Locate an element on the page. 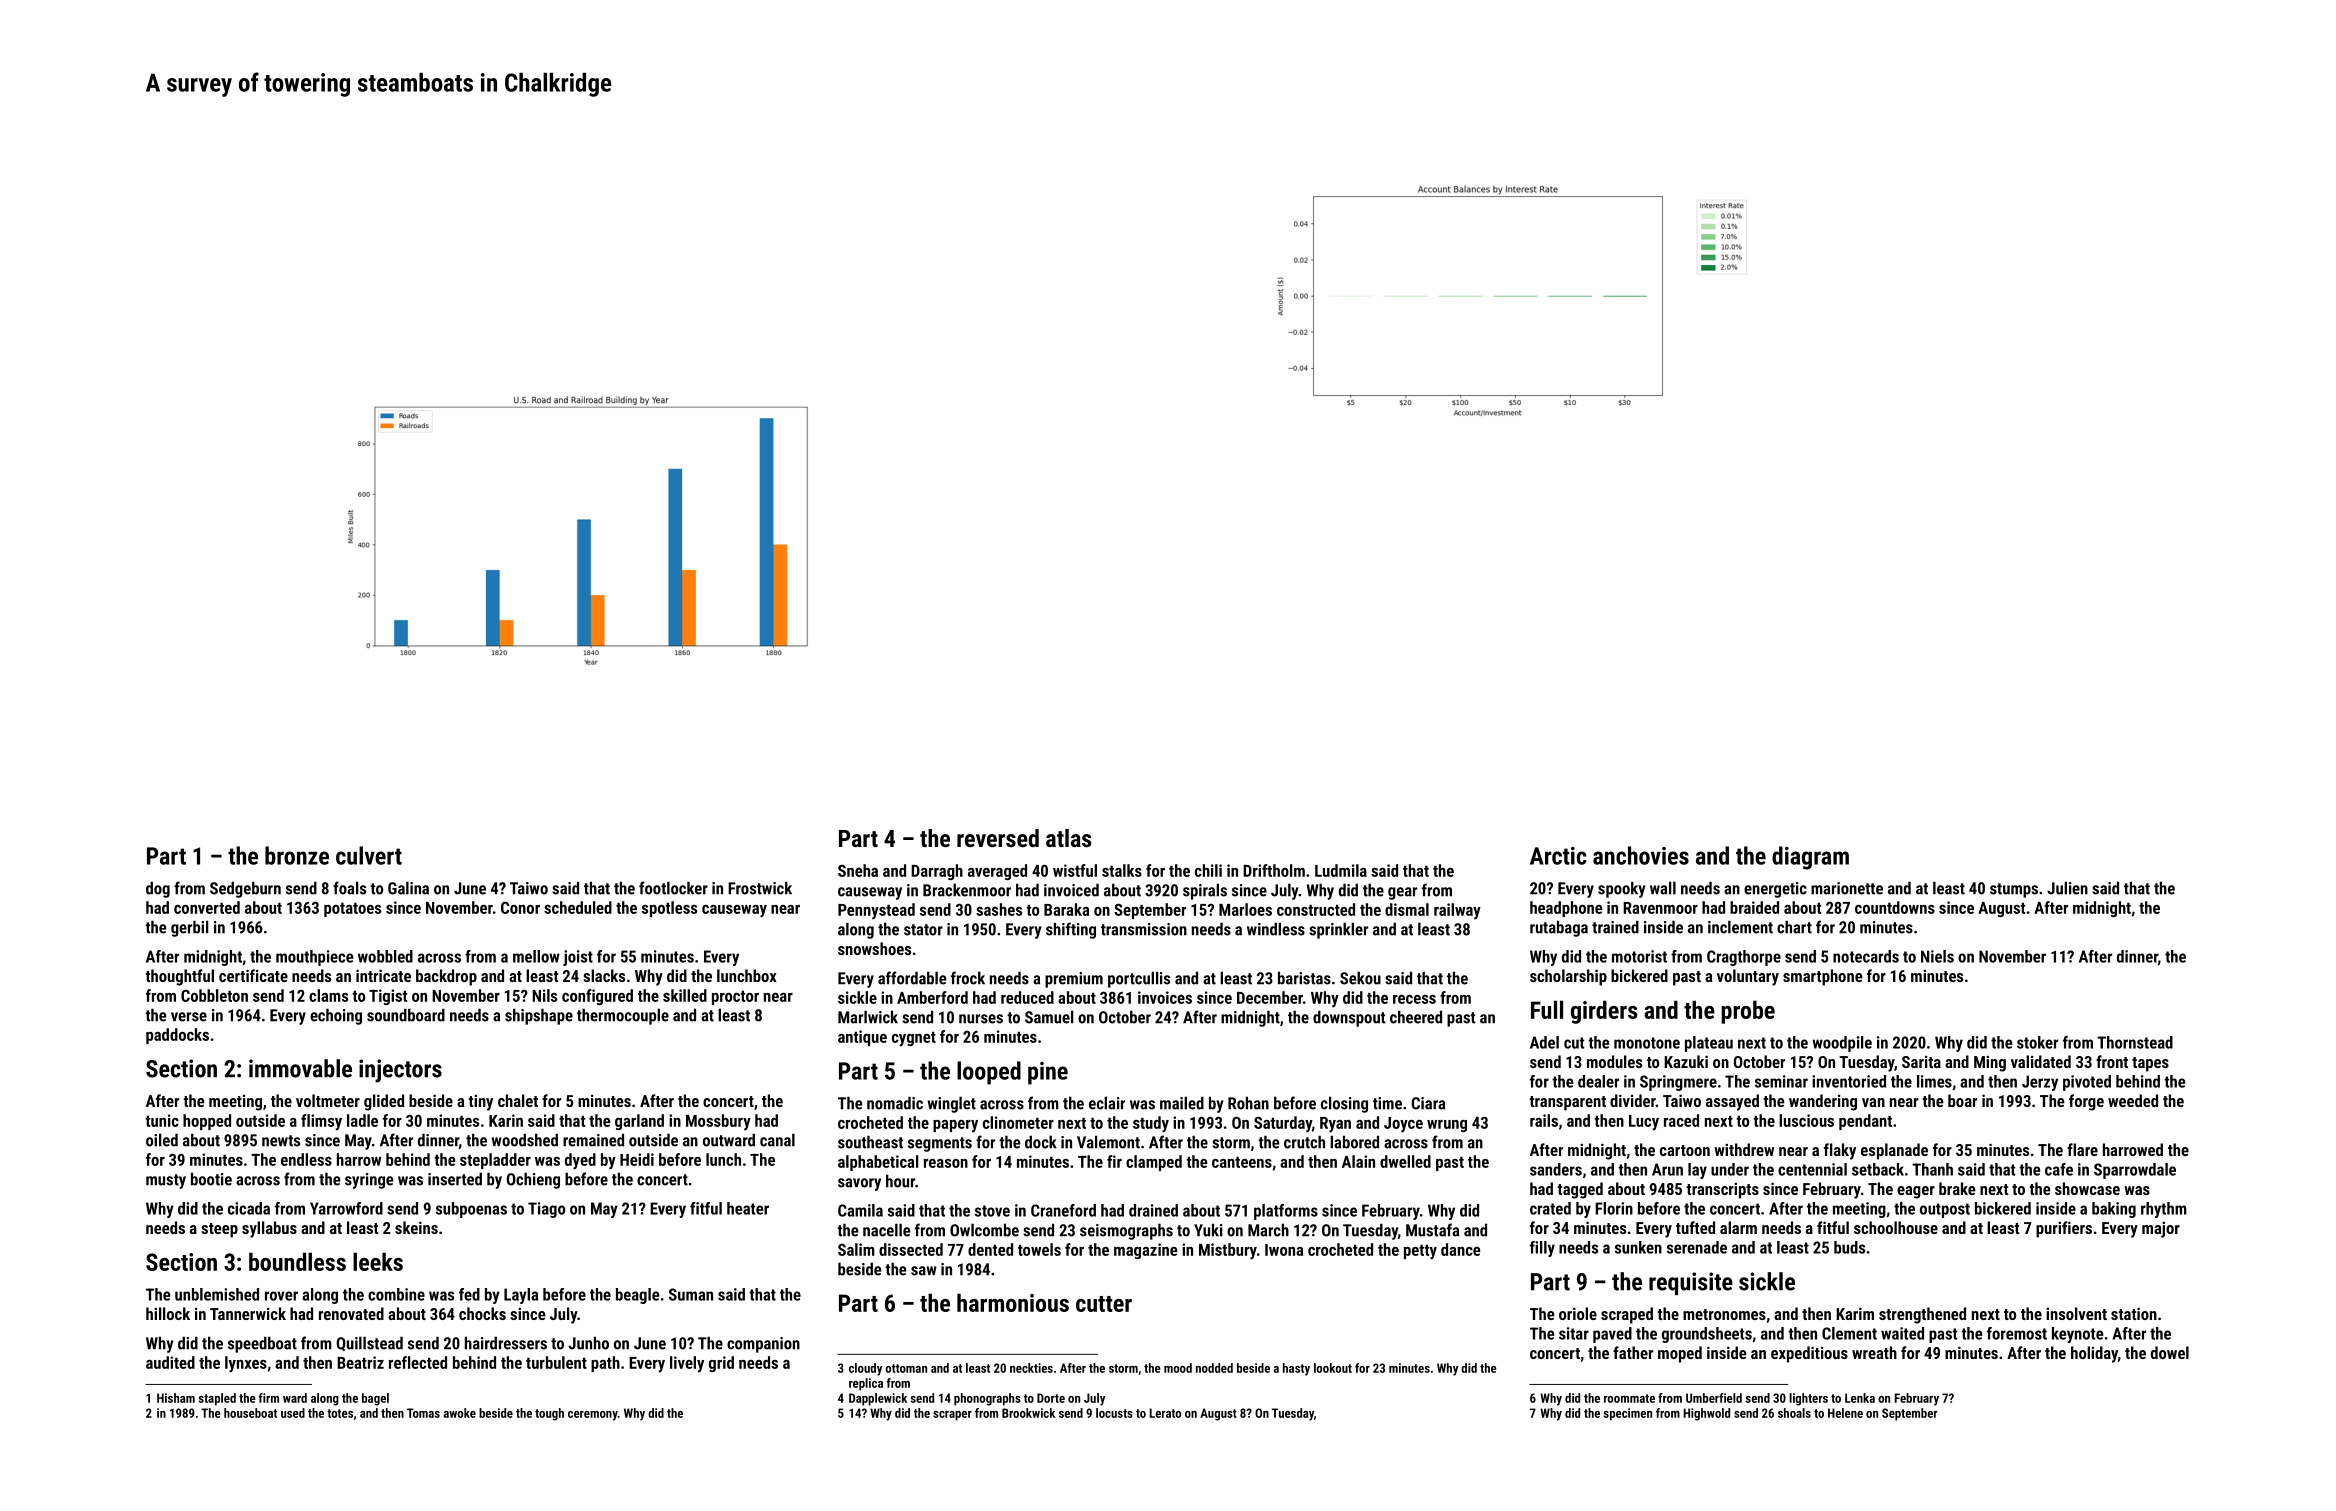 The height and width of the document is (1511, 2336). weeded is located at coordinates (2133, 1100).
